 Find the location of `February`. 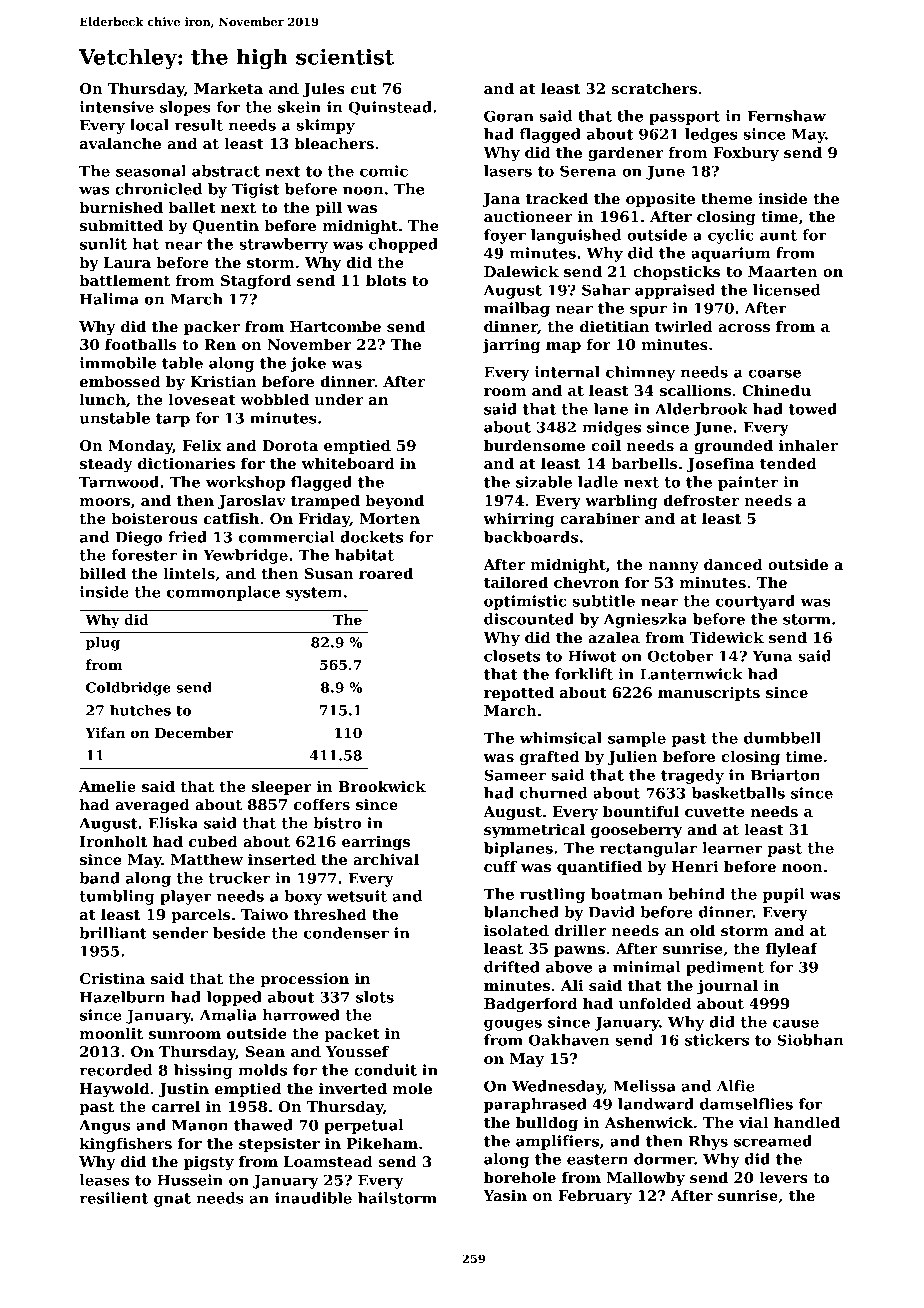

February is located at coordinates (595, 1197).
